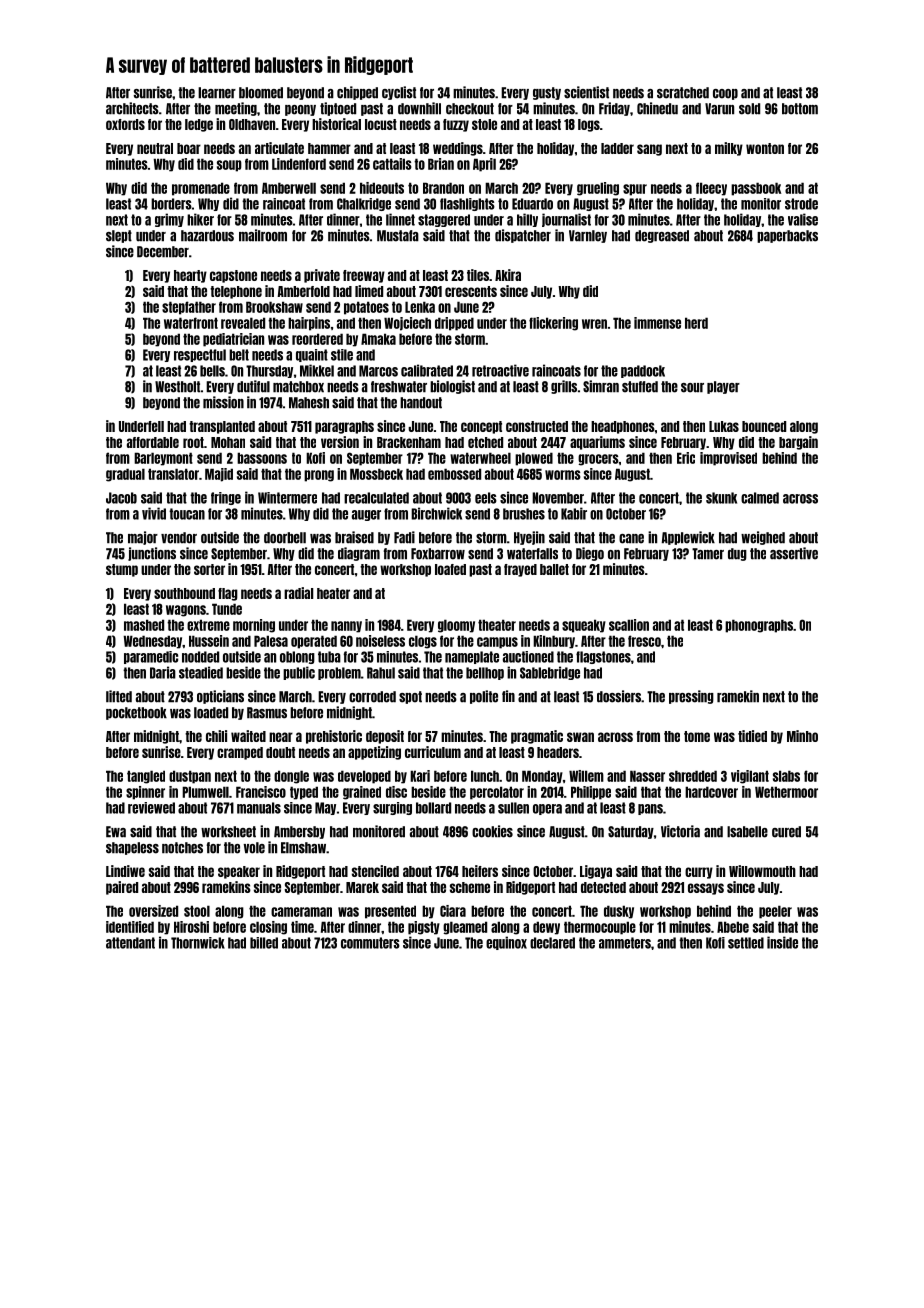 This screenshot has width=924, height=1308. Describe the element at coordinates (200, 657) in the screenshot. I see `nodded` at that location.
